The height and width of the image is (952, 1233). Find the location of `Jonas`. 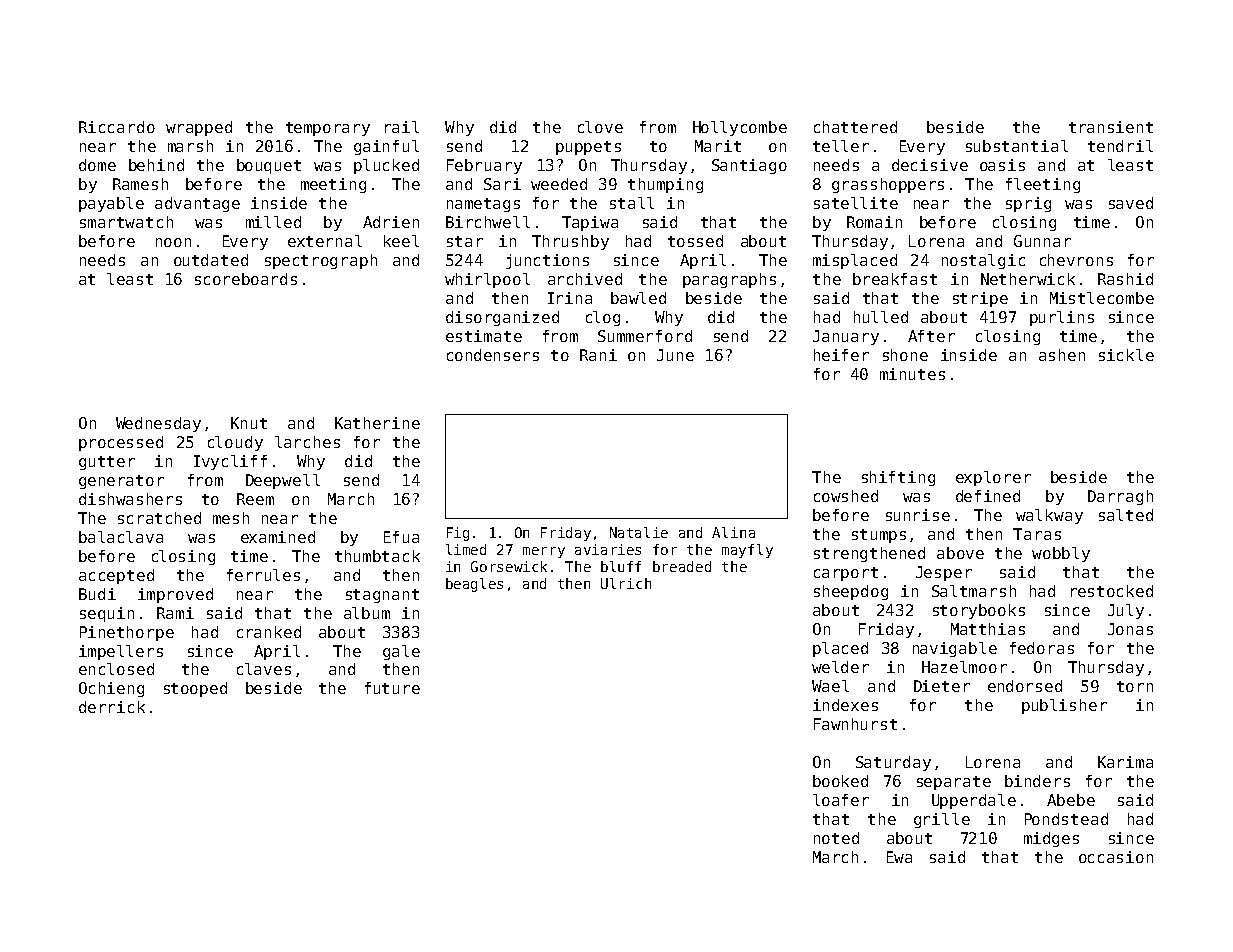

Jonas is located at coordinates (1130, 629).
